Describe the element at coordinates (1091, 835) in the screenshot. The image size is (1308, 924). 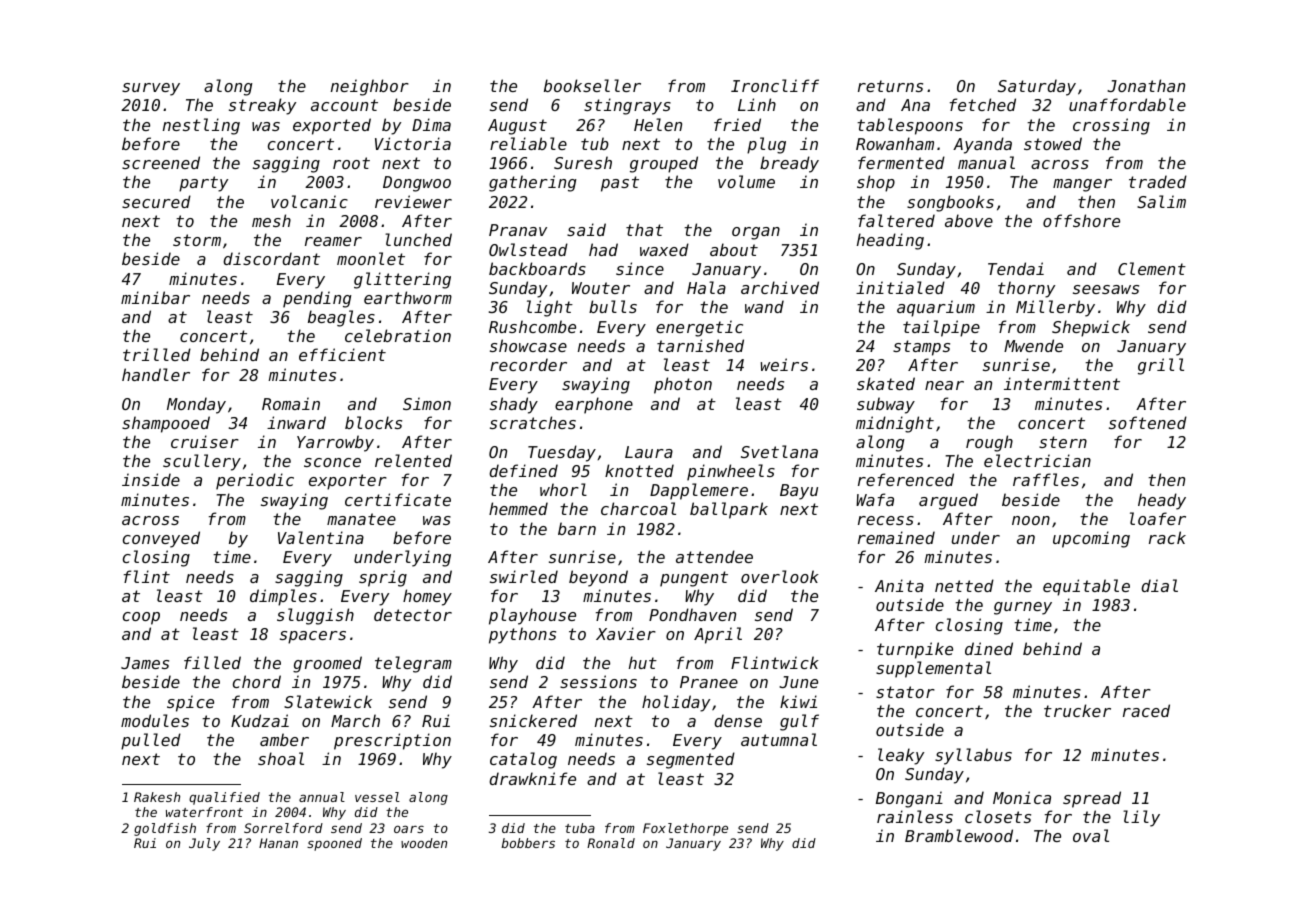
I see `oval` at that location.
